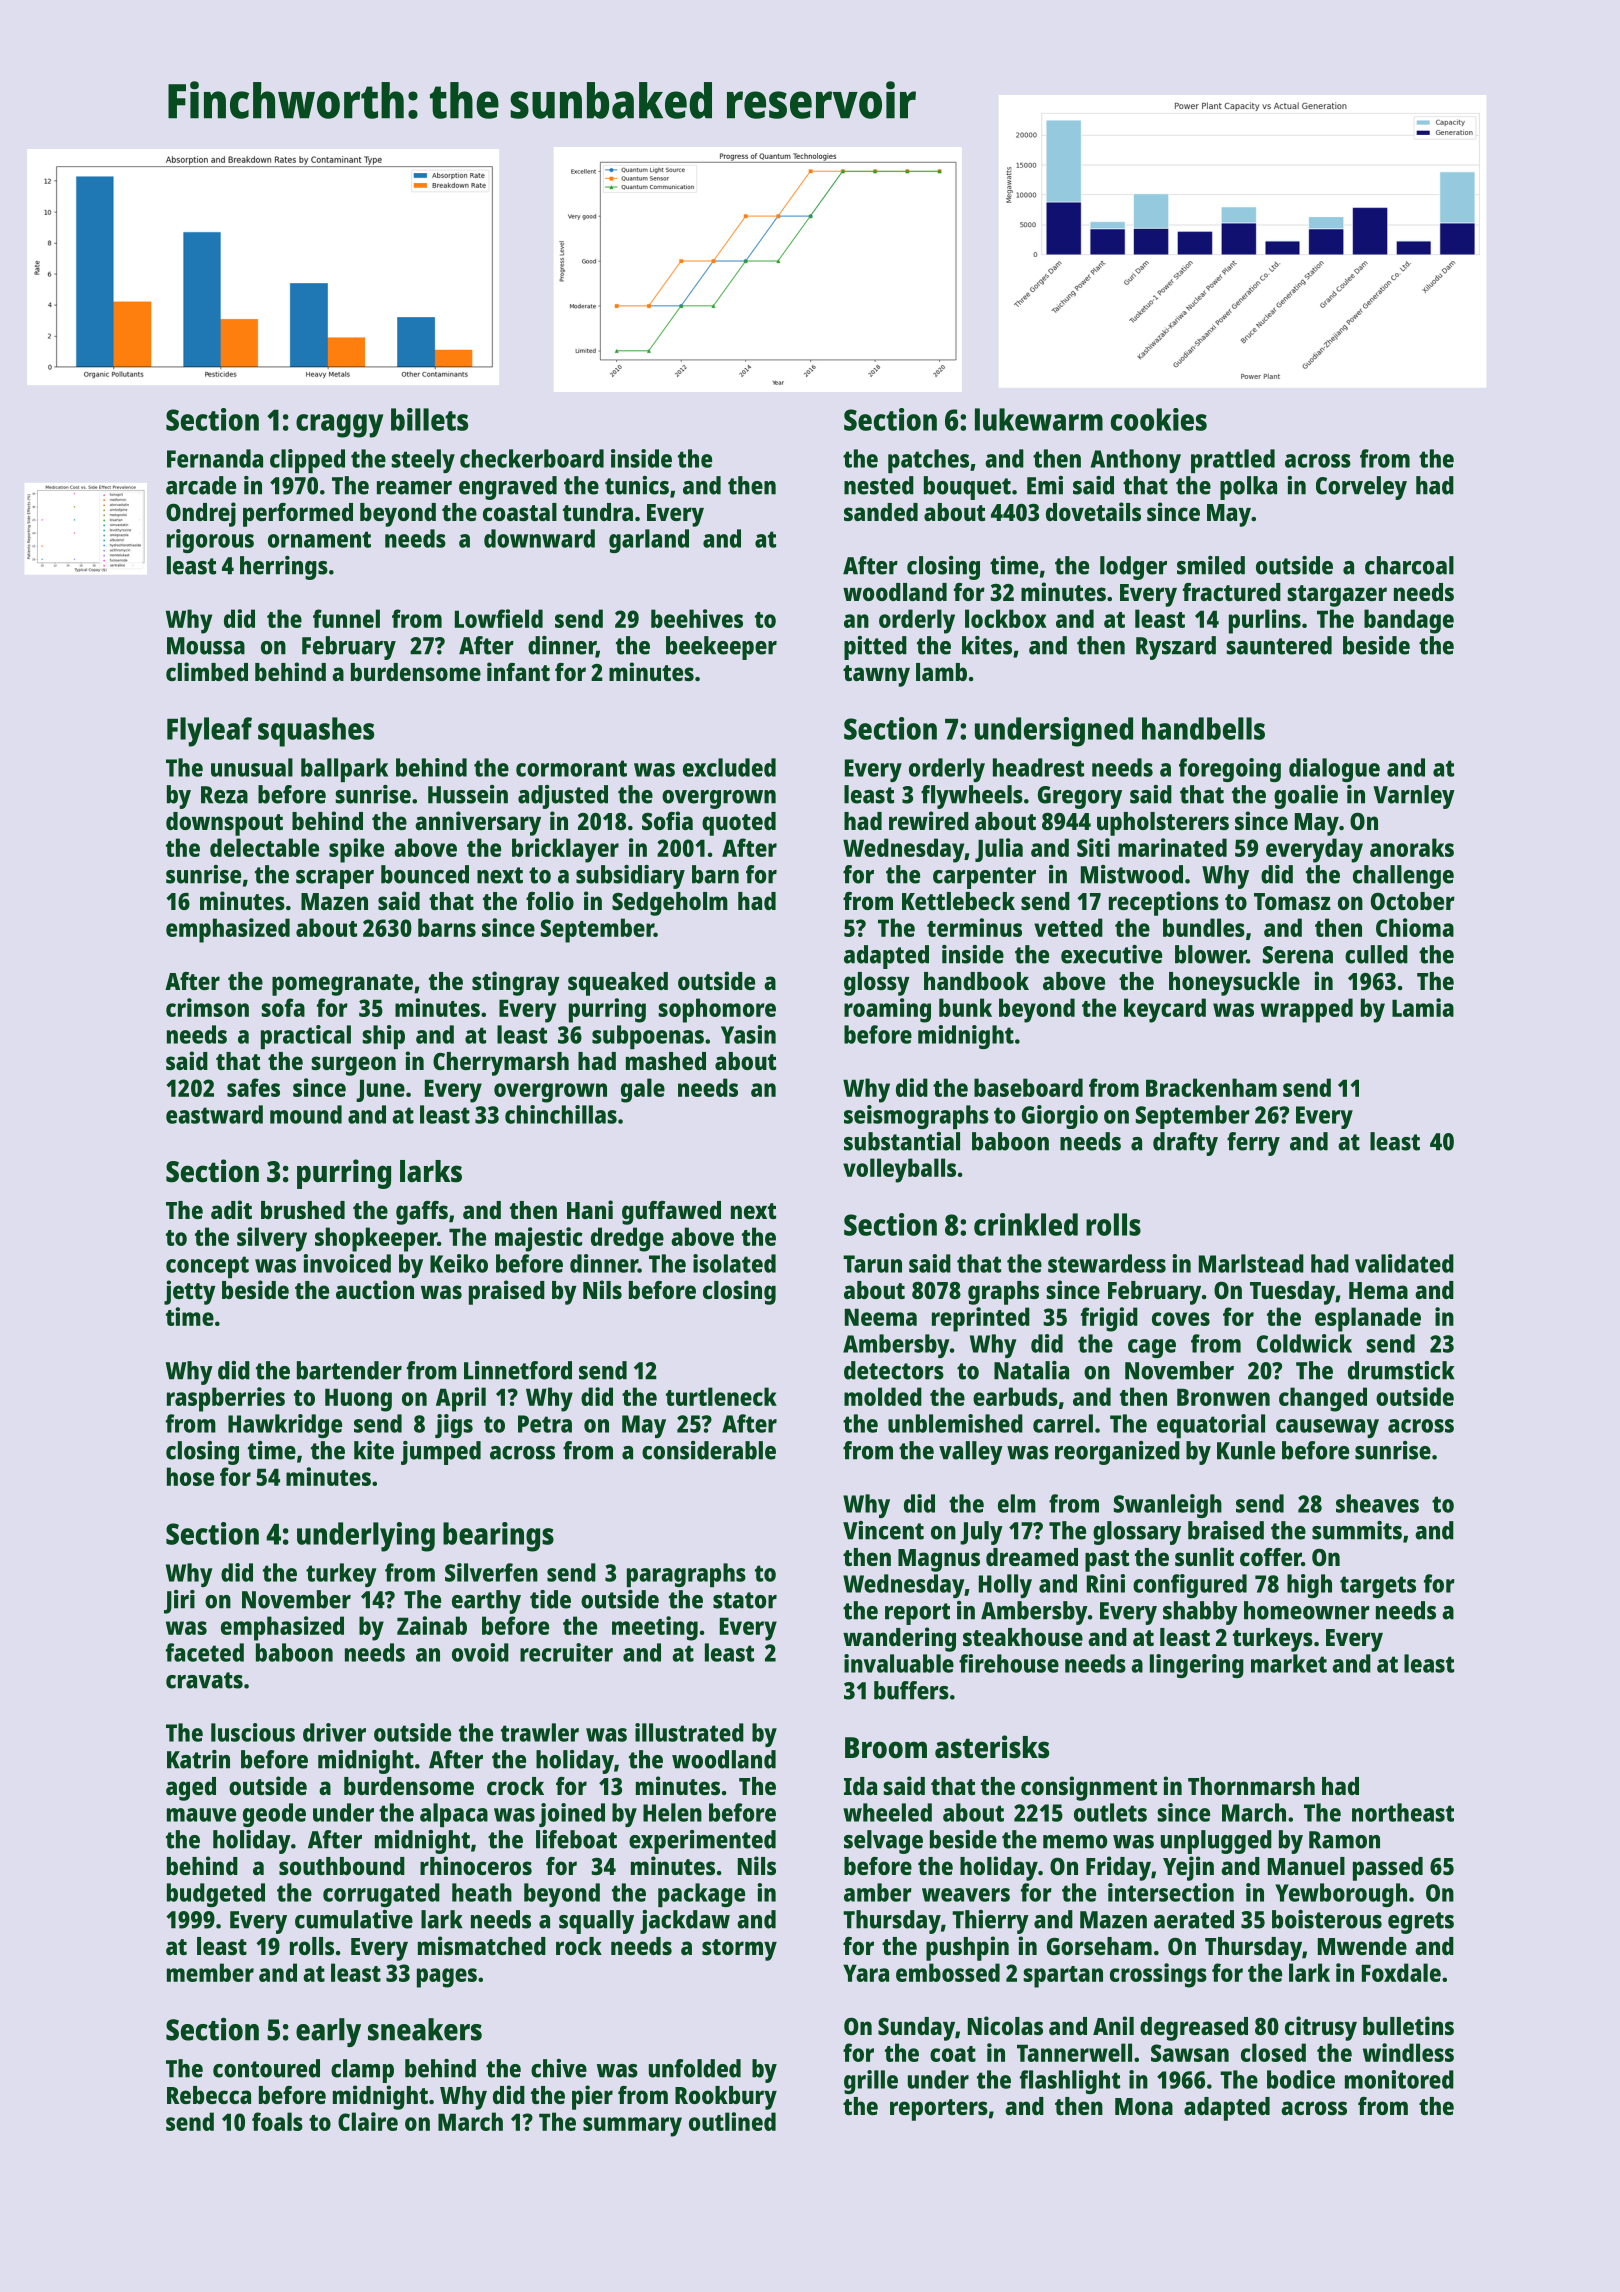 This document has width=1620, height=2292. Describe the element at coordinates (201, 514) in the document. I see `Ondrej` at that location.
